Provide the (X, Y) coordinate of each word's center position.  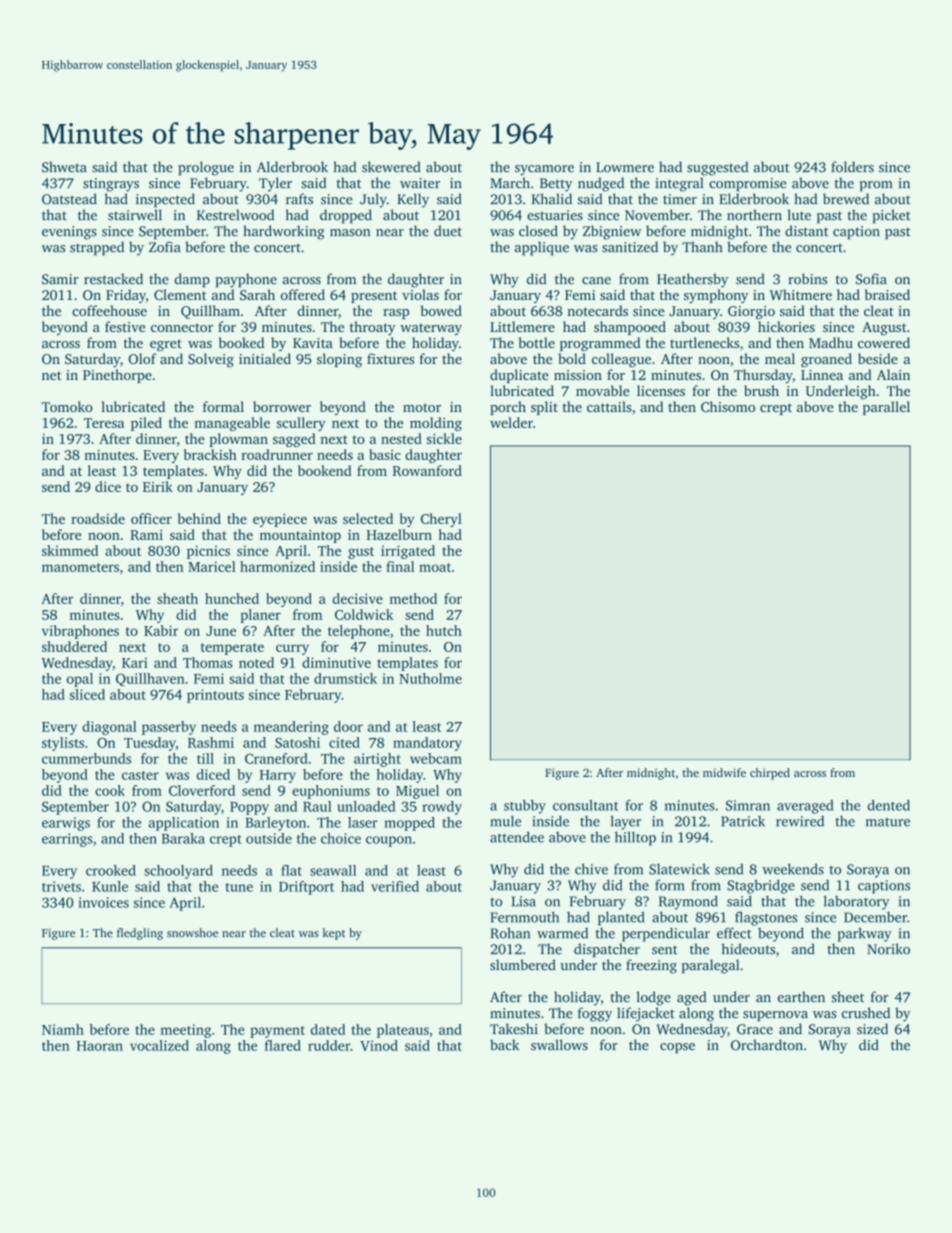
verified (395, 886)
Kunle (110, 886)
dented (889, 805)
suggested (717, 168)
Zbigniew (612, 232)
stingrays (111, 185)
